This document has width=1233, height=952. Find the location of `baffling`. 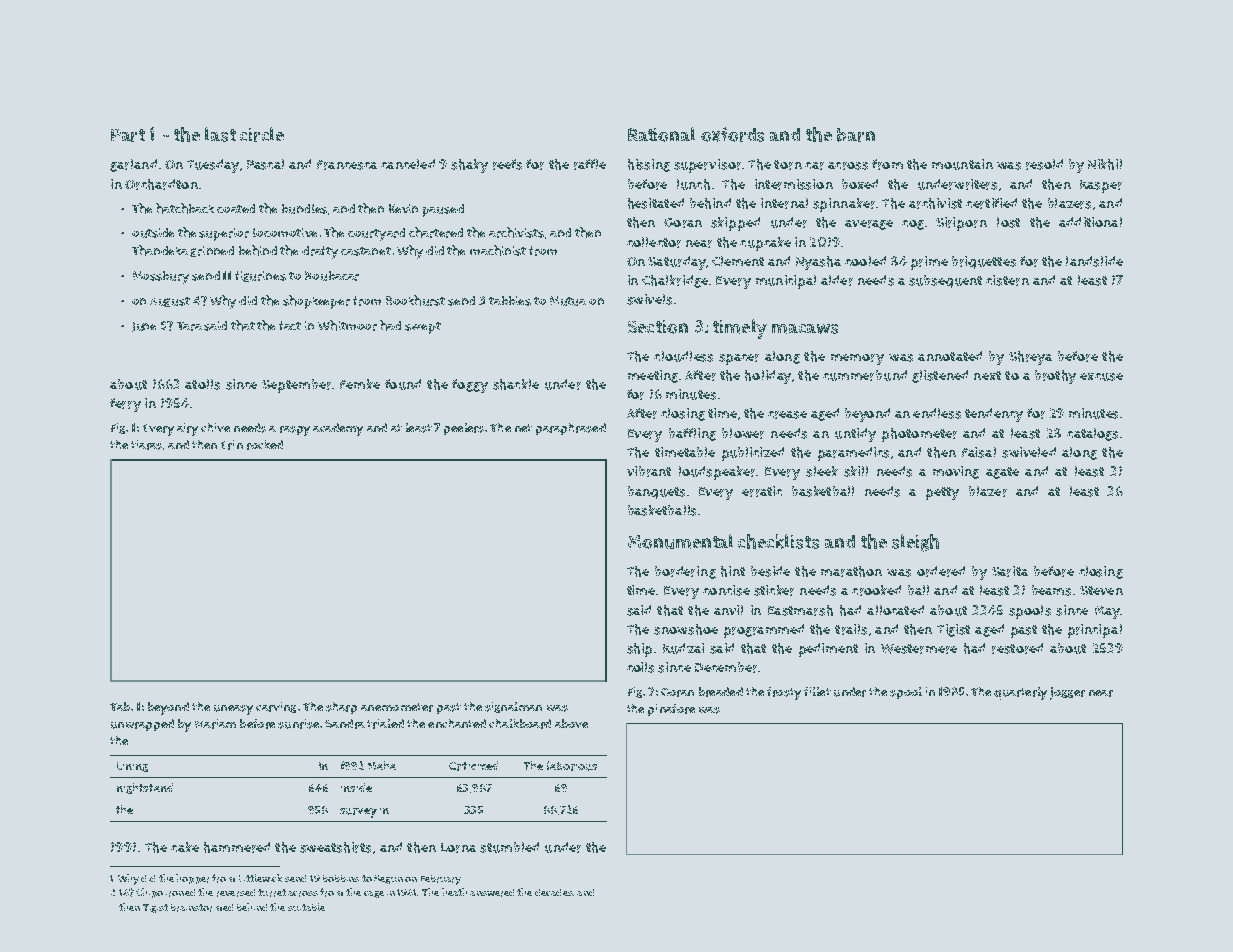

baffling is located at coordinates (692, 434).
